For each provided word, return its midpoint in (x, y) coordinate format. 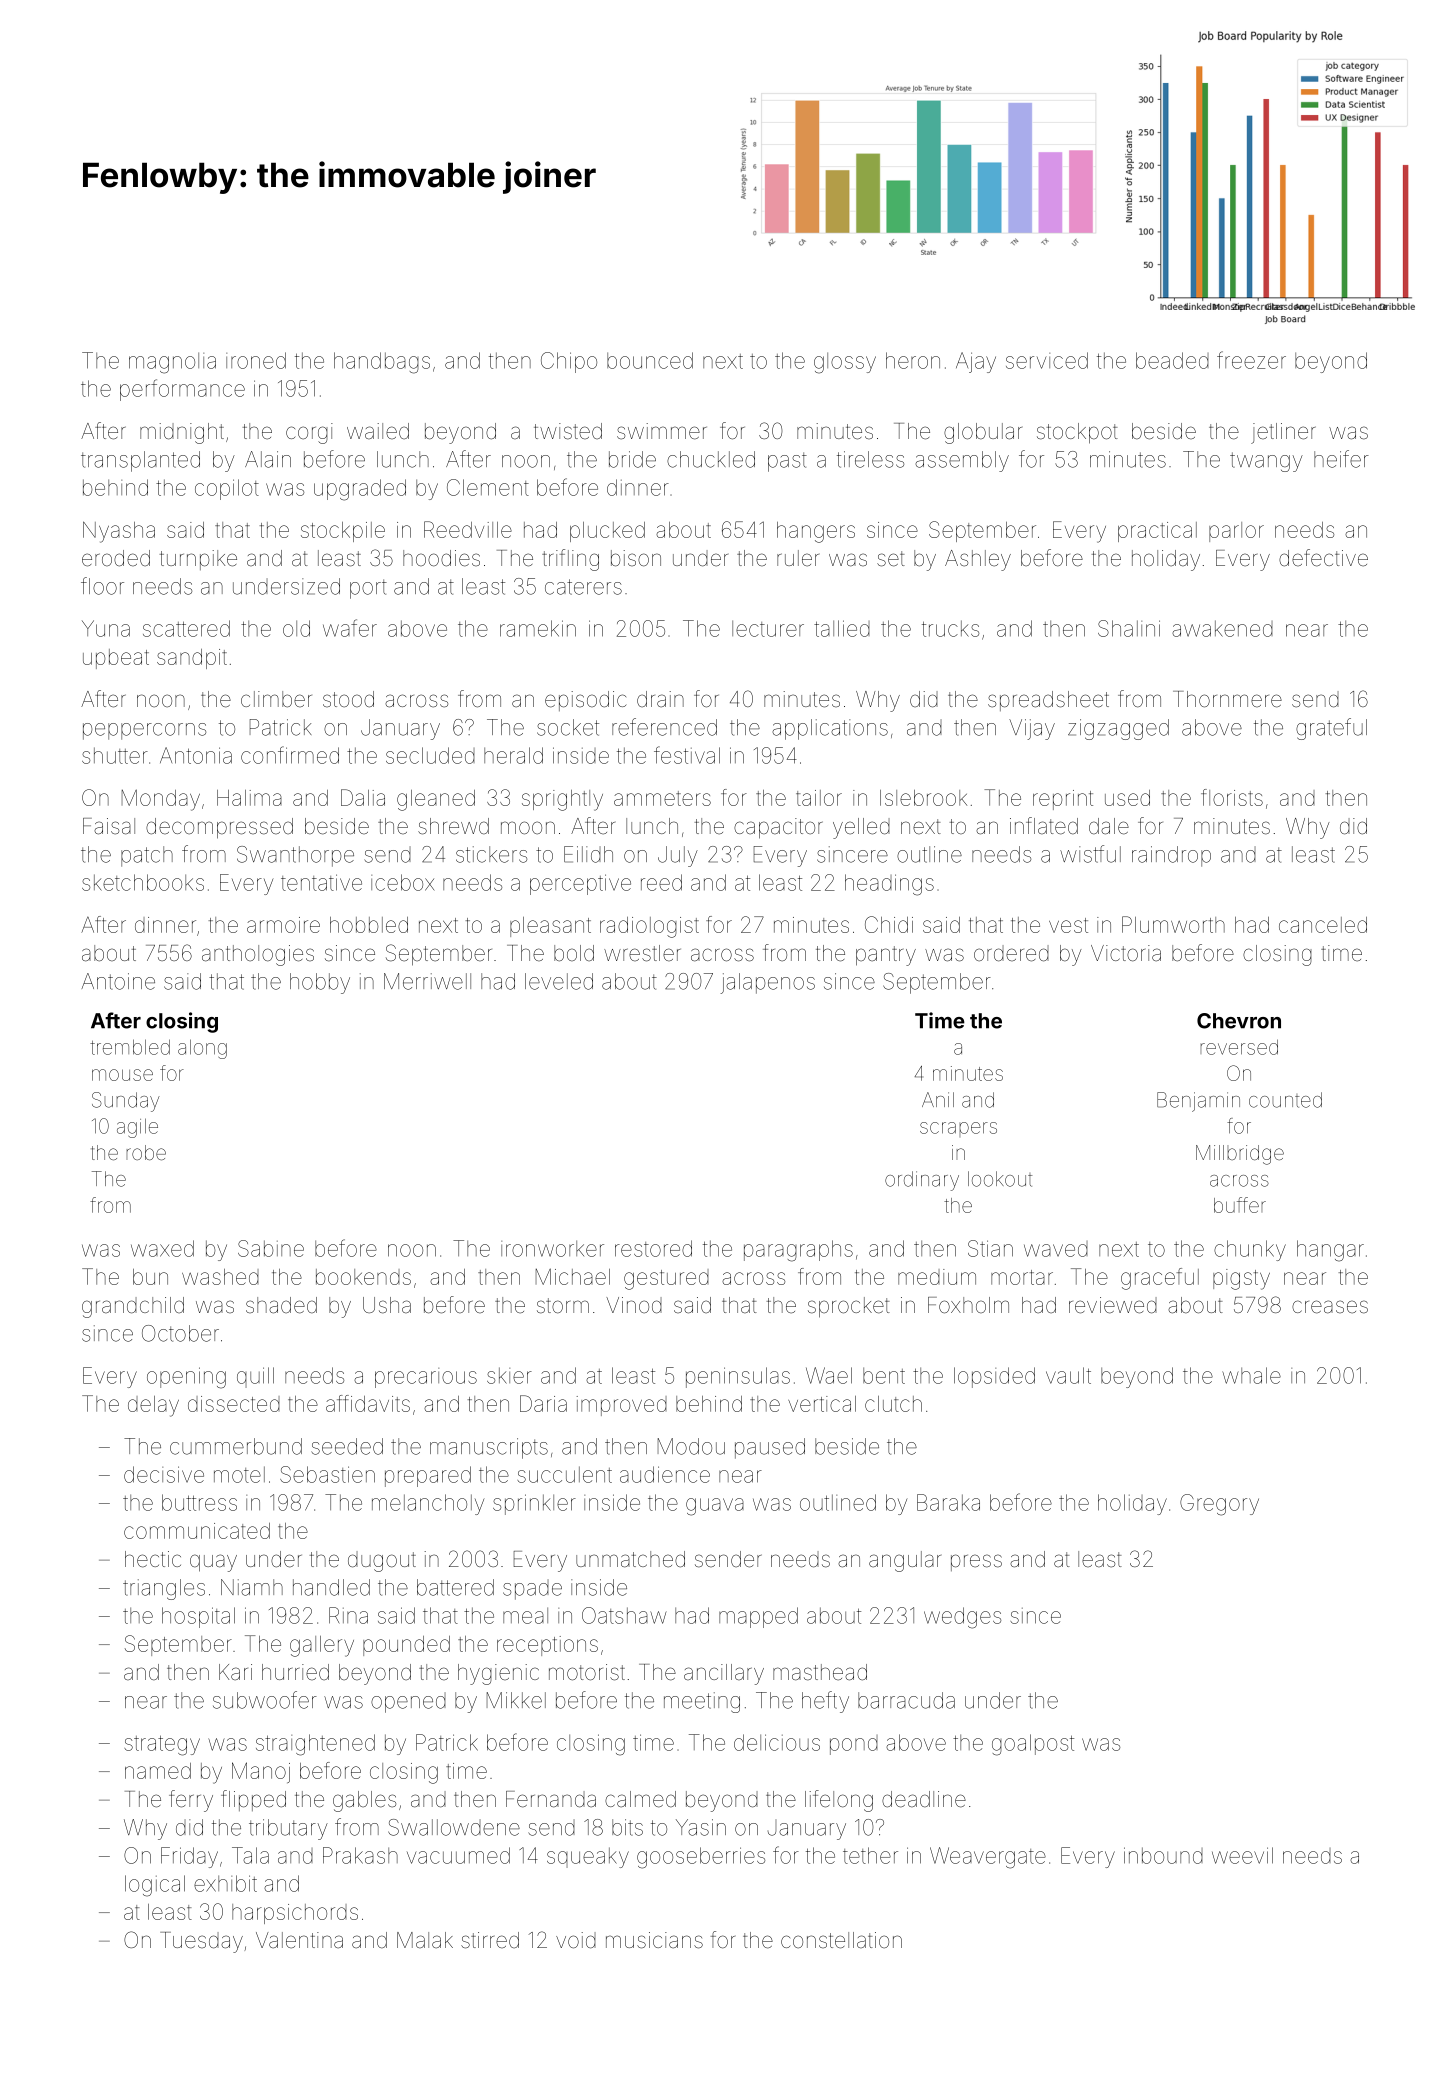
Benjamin (1198, 1102)
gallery (322, 1646)
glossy (845, 363)
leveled (559, 981)
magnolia (172, 363)
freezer (1251, 360)
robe (146, 1152)
